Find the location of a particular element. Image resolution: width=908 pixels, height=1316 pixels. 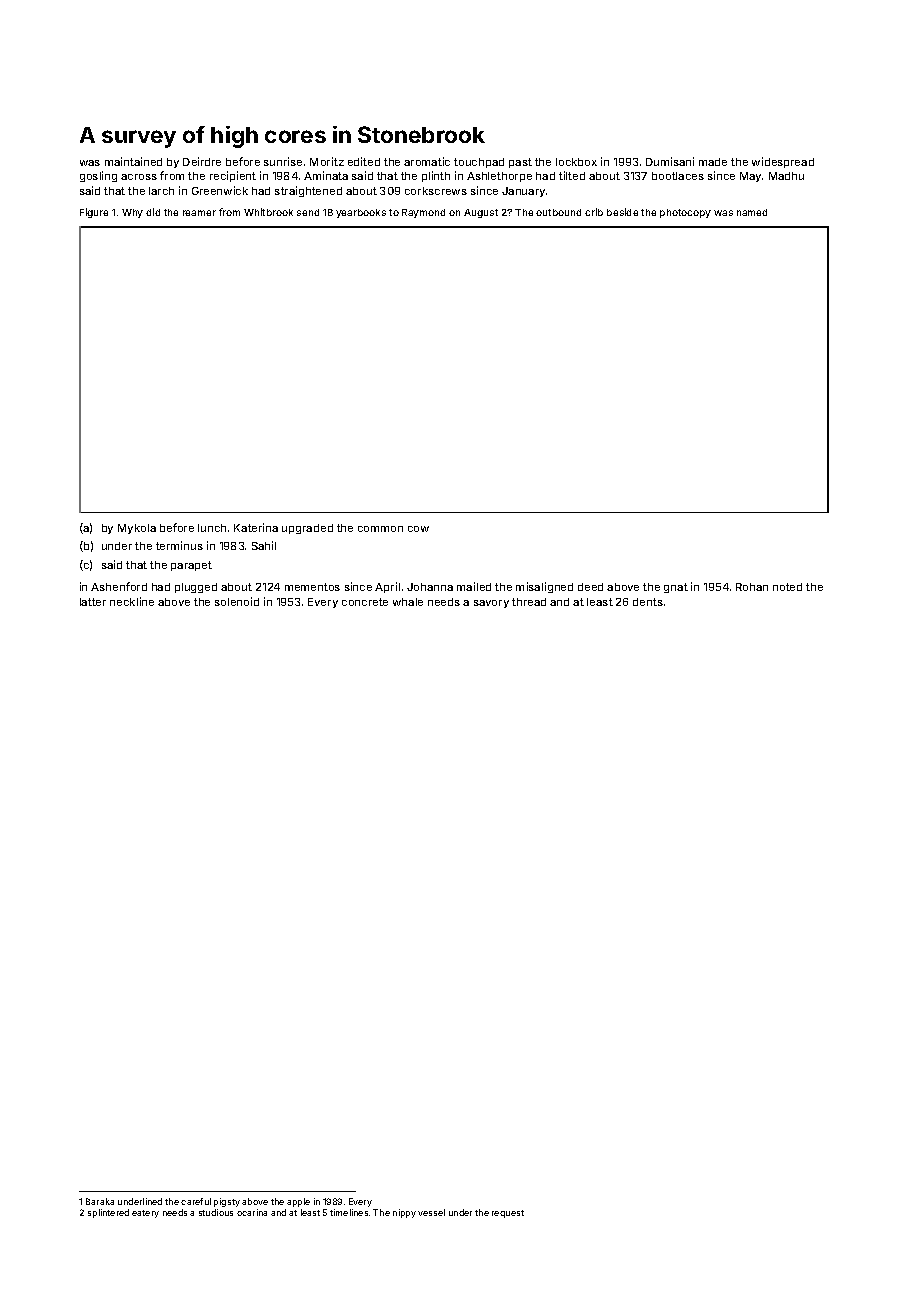

recipient is located at coordinates (233, 176).
